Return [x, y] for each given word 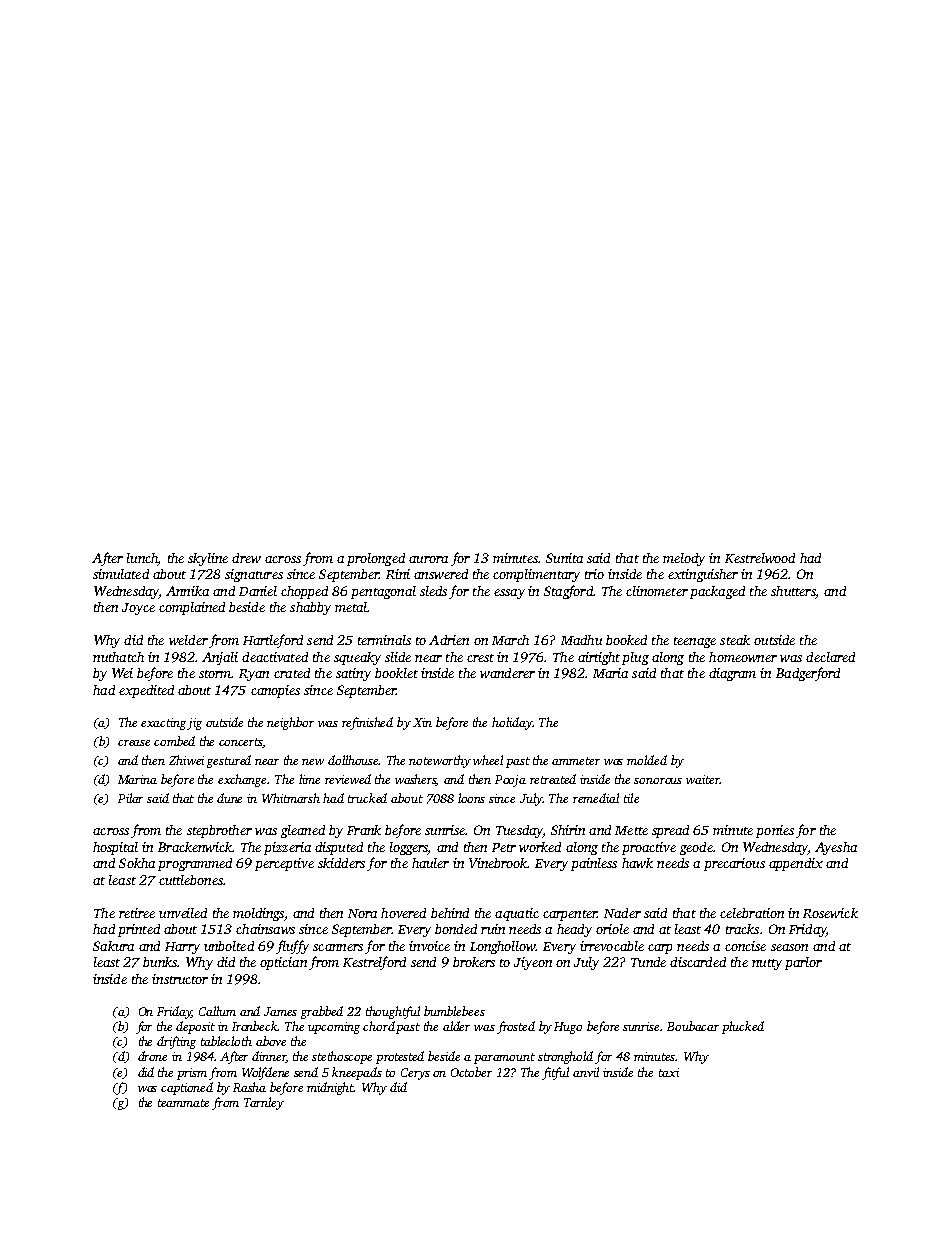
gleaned [303, 831]
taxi [669, 1072]
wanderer [507, 673]
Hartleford [273, 641]
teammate [183, 1103]
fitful [555, 1073]
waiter [703, 779]
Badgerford [808, 674]
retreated [553, 779]
